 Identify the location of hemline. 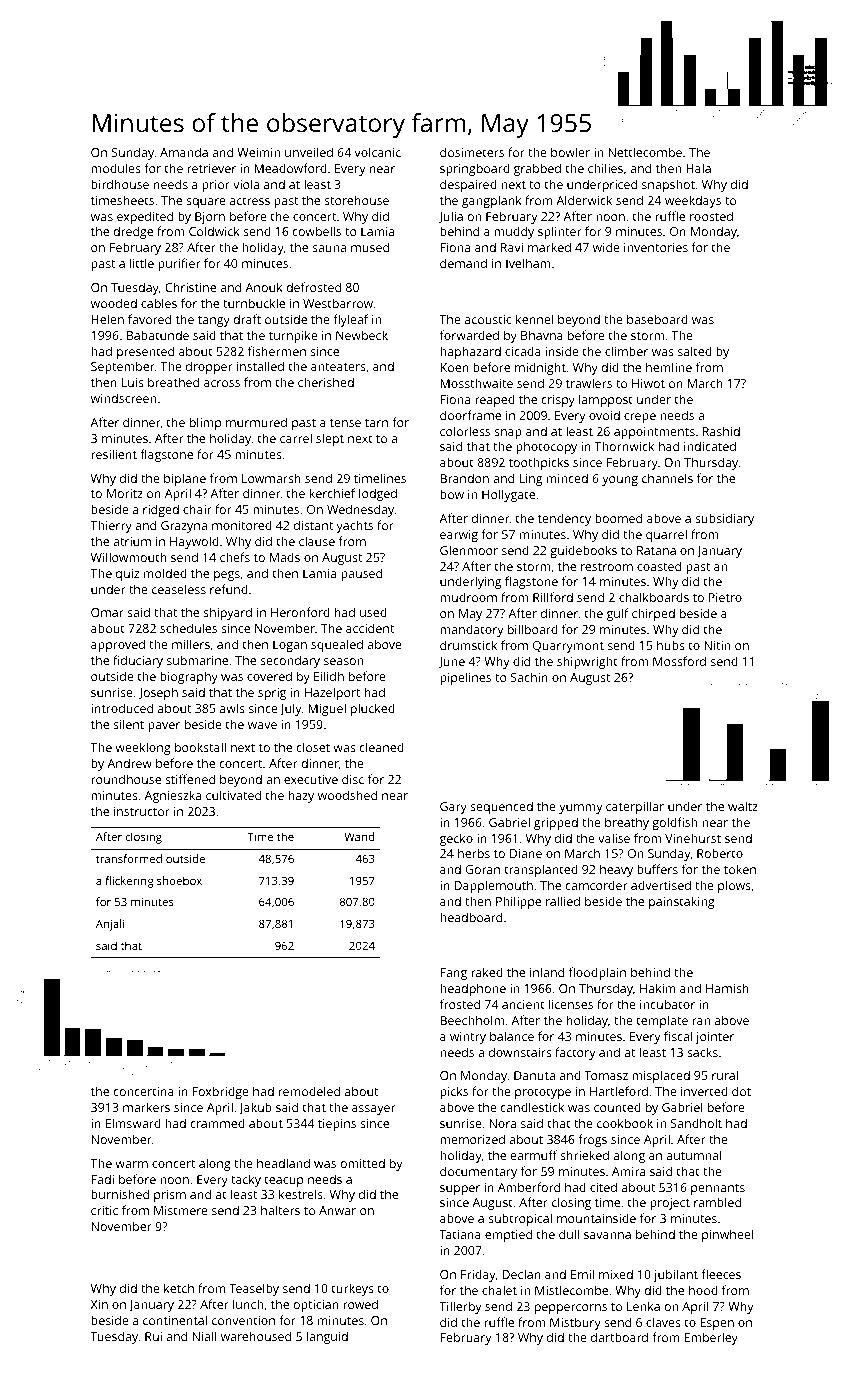
(669, 367).
